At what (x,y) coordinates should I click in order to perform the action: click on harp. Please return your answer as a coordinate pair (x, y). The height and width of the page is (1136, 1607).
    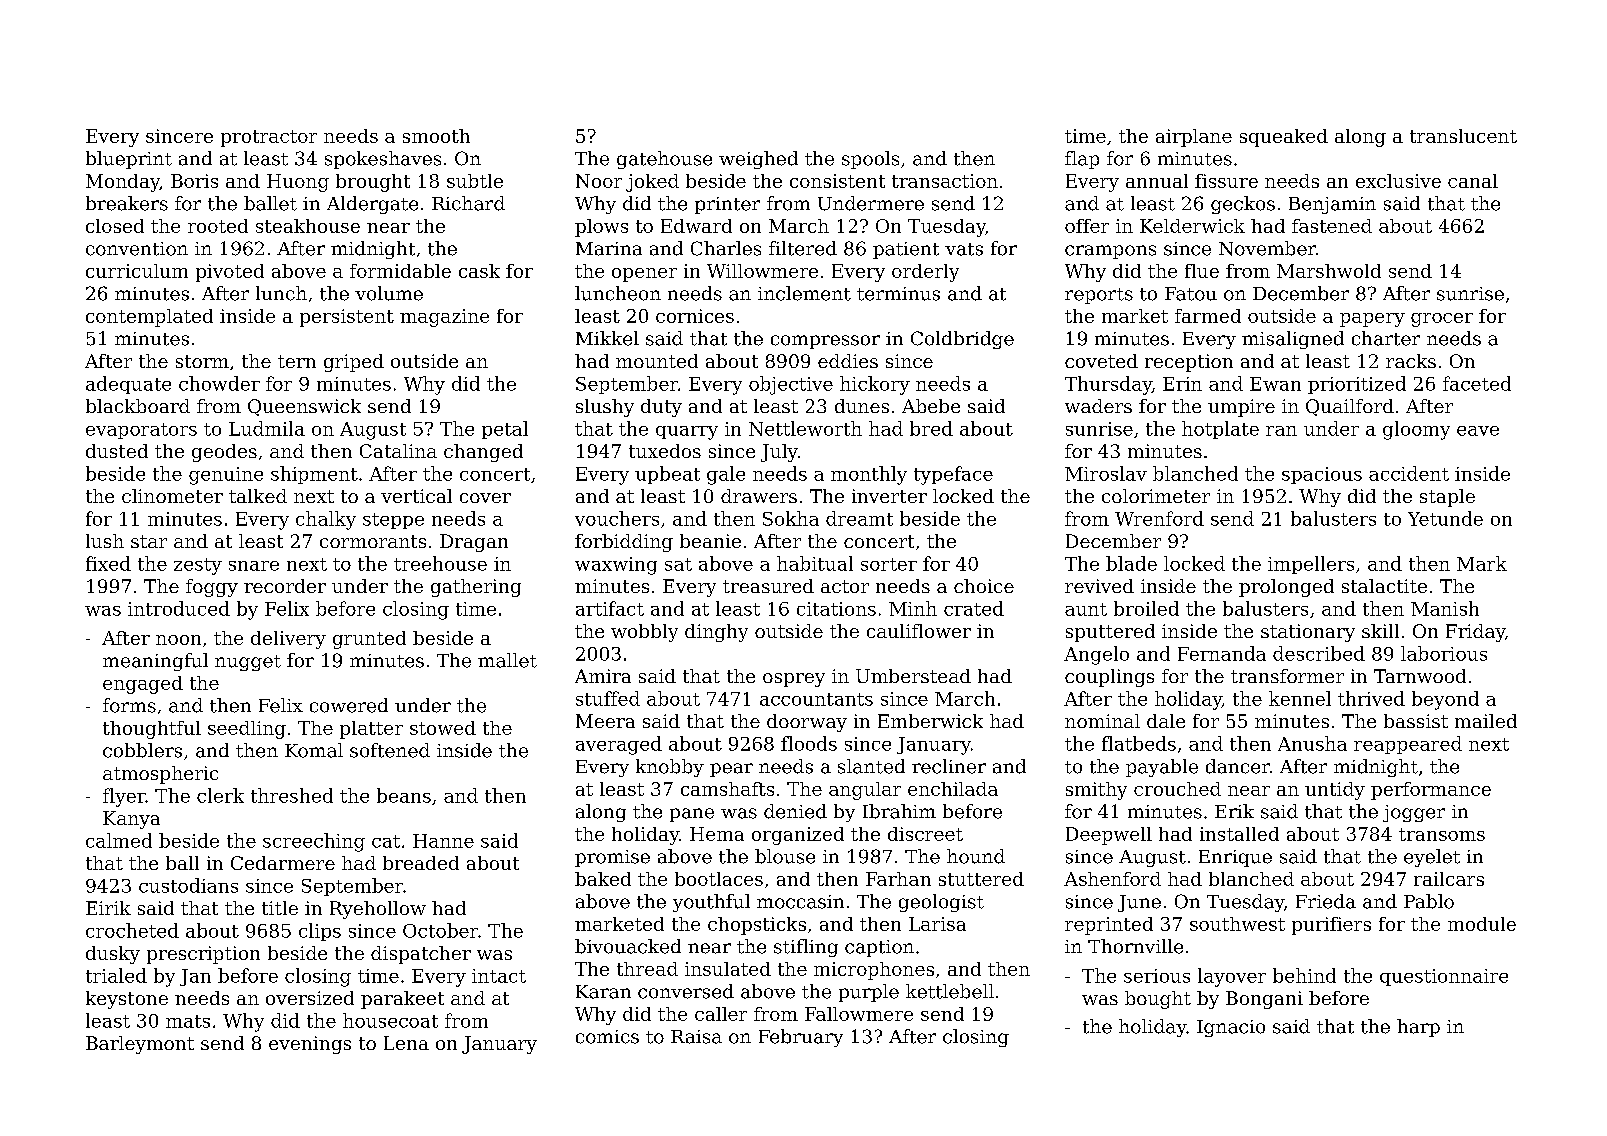
    Looking at the image, I should click on (1418, 1028).
